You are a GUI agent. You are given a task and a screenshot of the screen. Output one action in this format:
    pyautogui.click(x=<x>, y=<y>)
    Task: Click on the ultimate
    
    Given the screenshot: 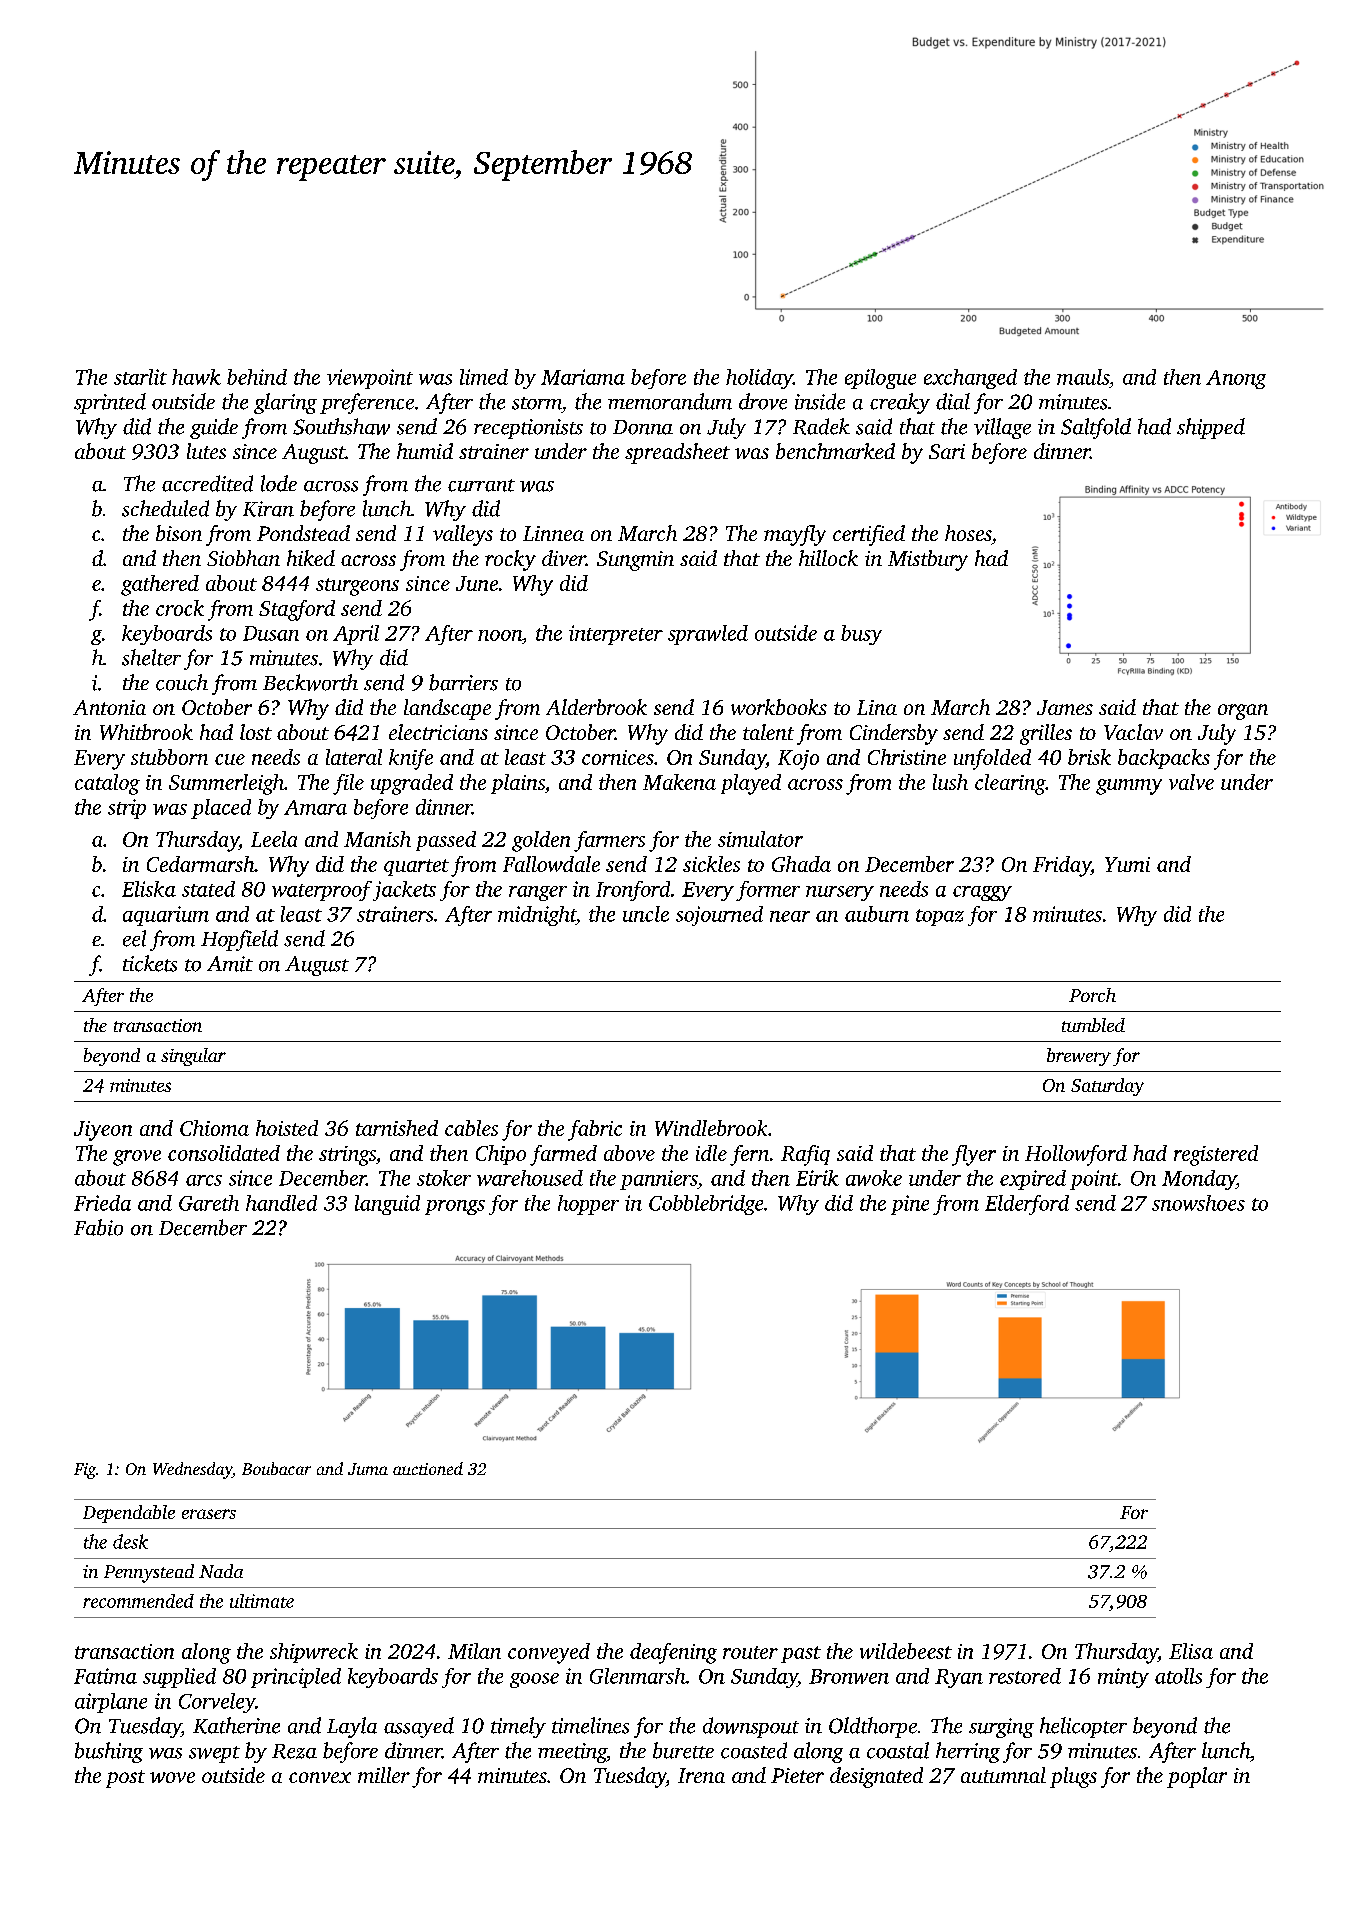 What is the action you would take?
    pyautogui.click(x=262, y=1601)
